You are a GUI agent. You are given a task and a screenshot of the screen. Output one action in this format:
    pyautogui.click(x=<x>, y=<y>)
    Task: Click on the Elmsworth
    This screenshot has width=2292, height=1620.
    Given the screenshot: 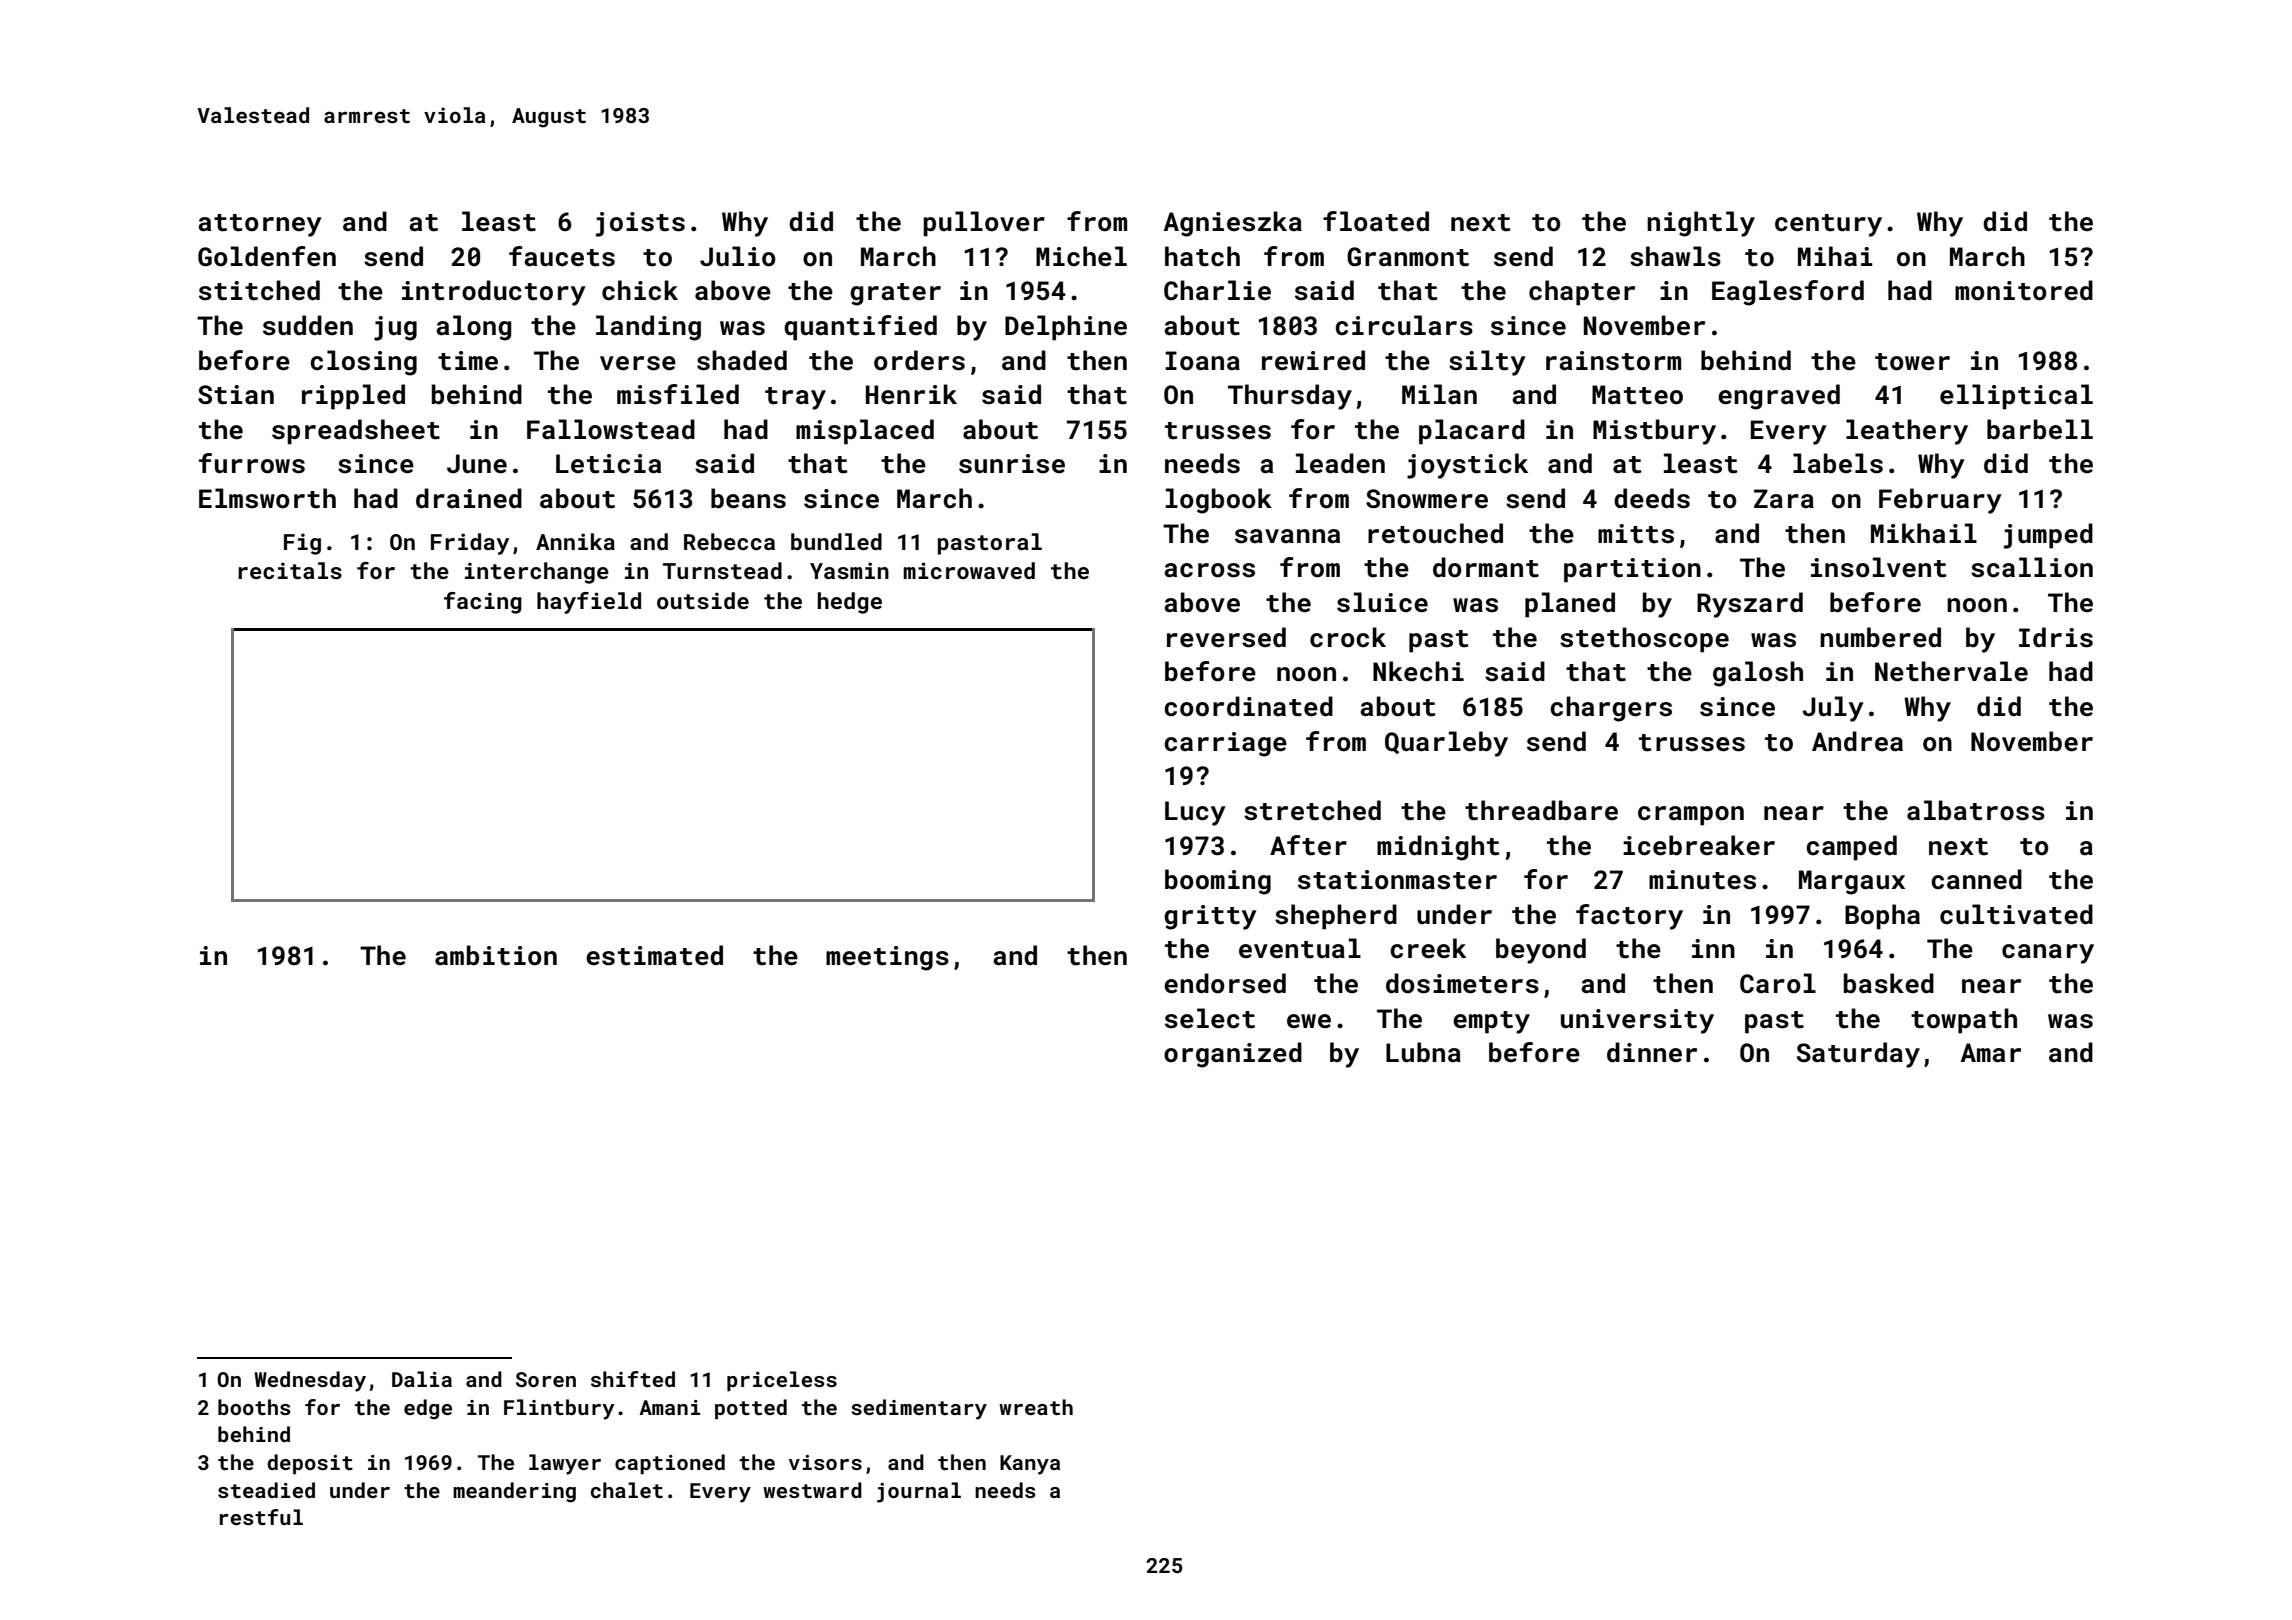 What is the action you would take?
    pyautogui.click(x=267, y=498)
